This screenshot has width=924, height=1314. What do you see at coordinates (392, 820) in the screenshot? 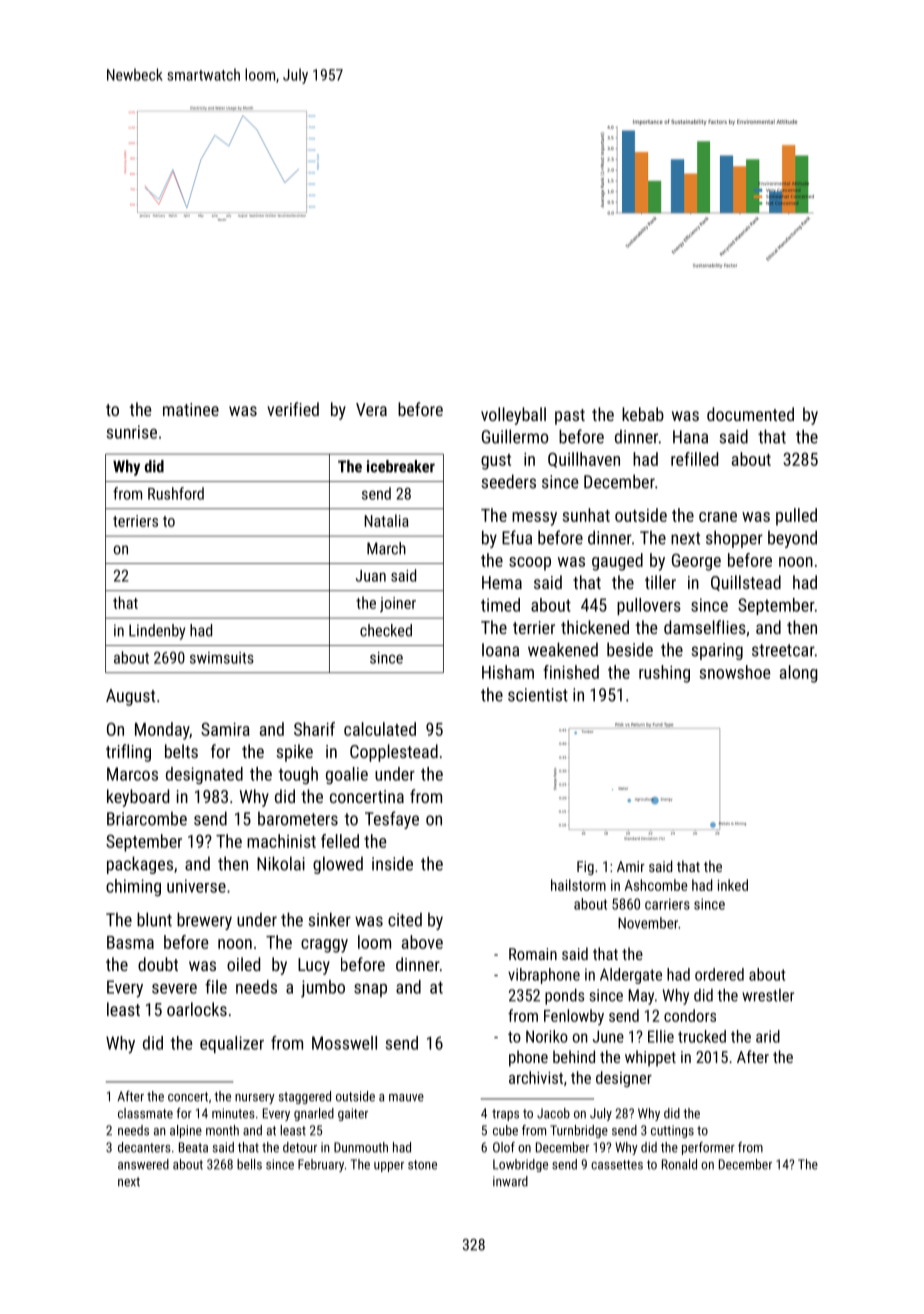
I see `Tesfaye` at bounding box center [392, 820].
